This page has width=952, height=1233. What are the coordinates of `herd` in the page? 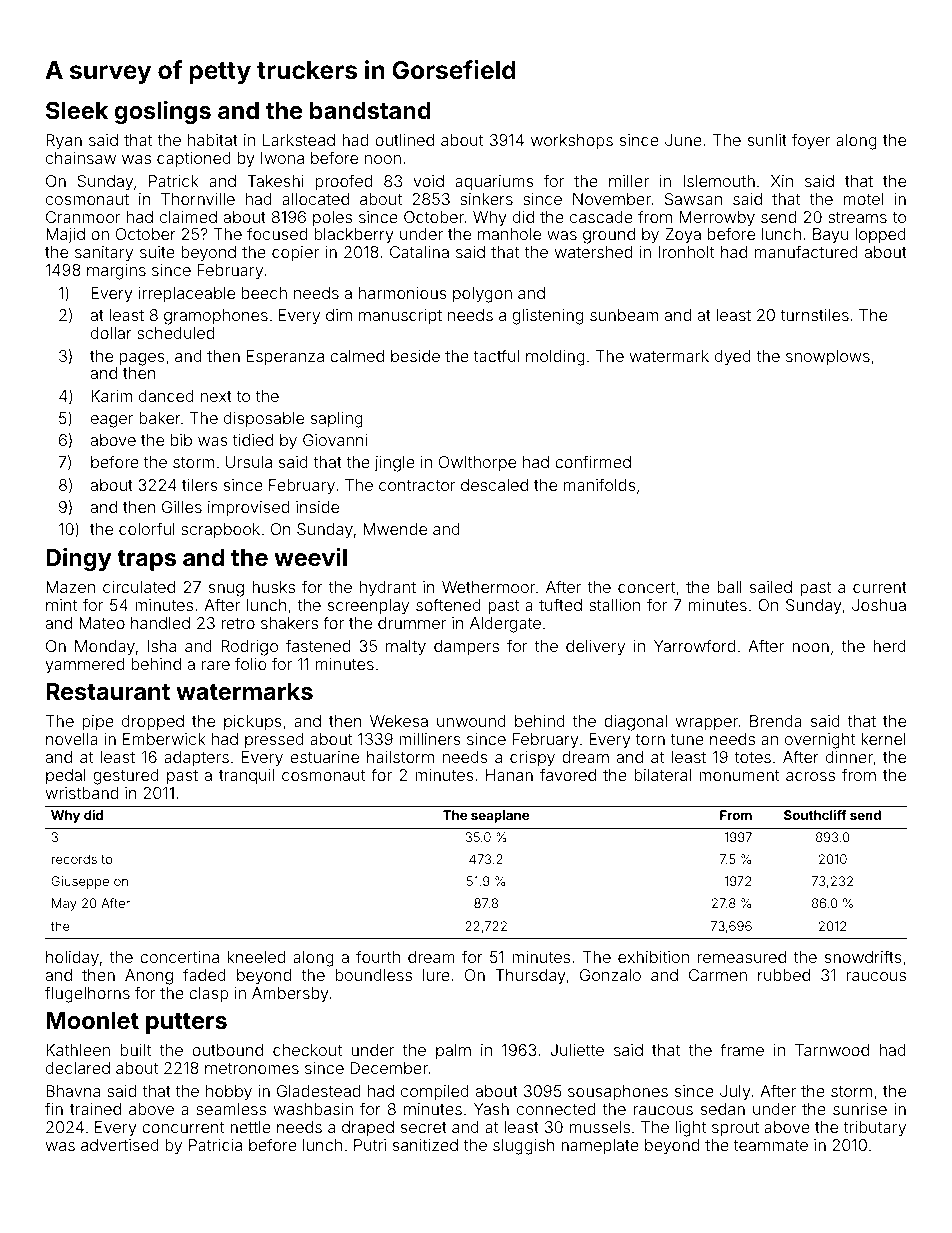 It's located at (889, 646).
